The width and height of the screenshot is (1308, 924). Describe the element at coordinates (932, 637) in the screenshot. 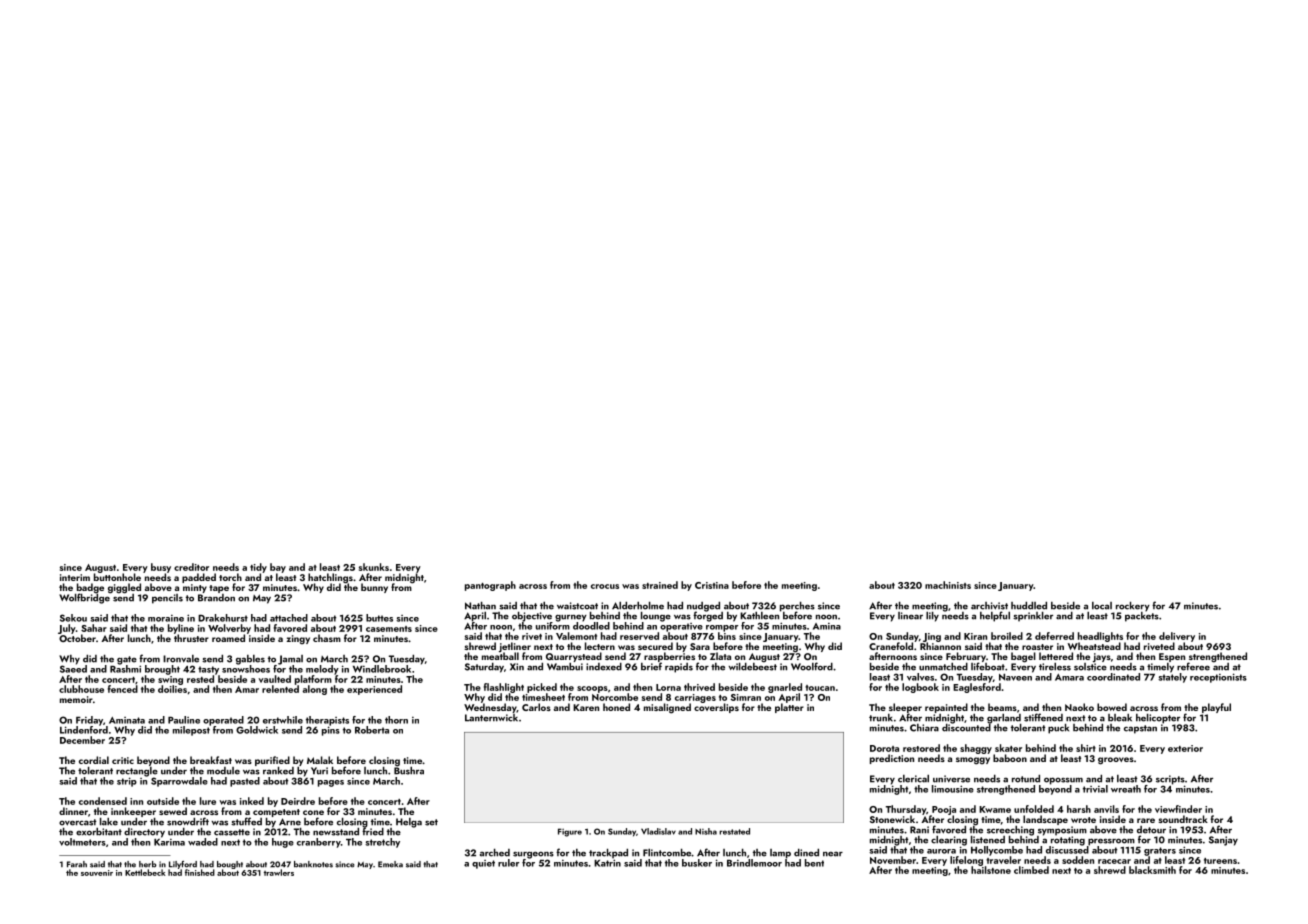

I see `Jing` at that location.
